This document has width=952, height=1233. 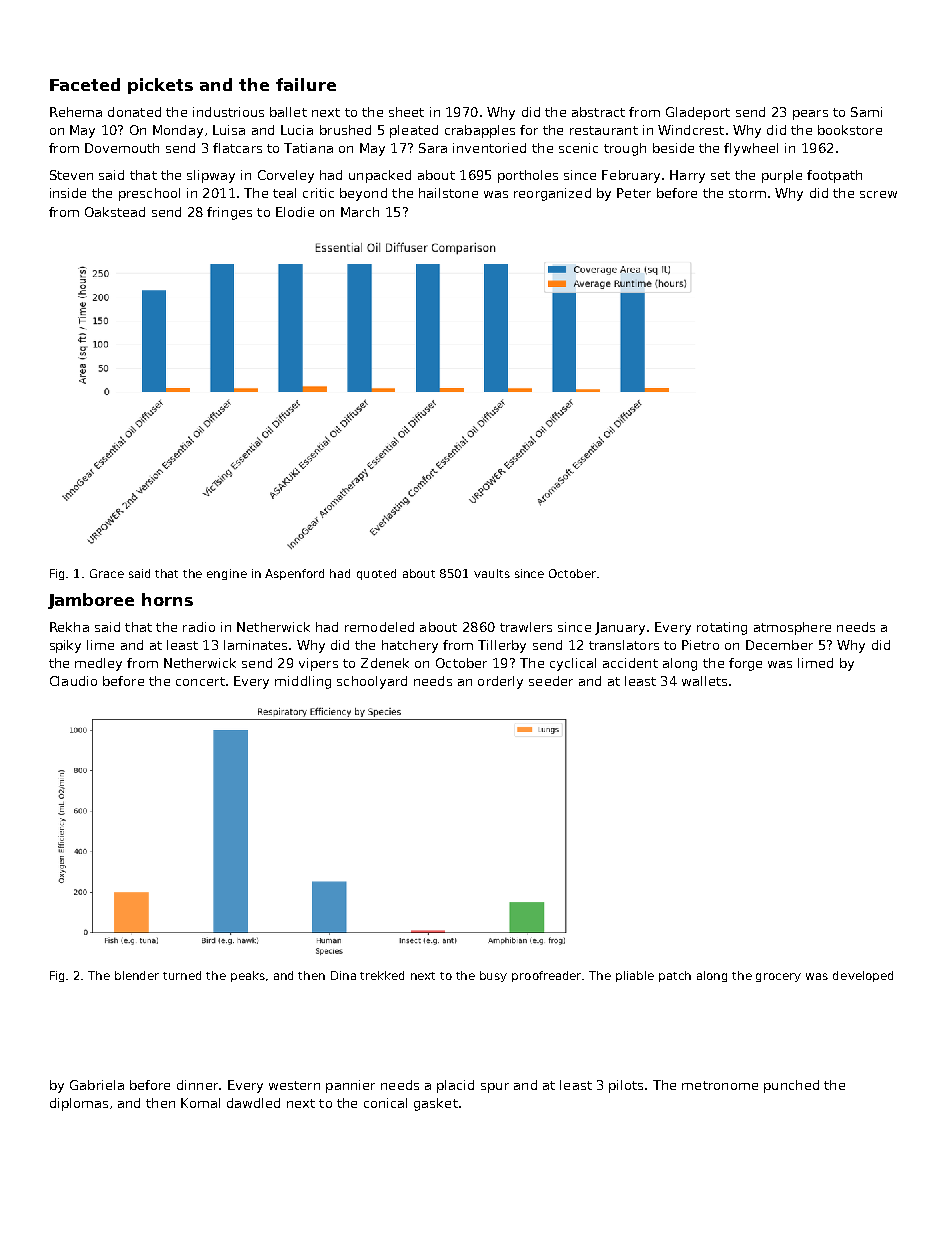 I want to click on atmosphere, so click(x=792, y=628).
